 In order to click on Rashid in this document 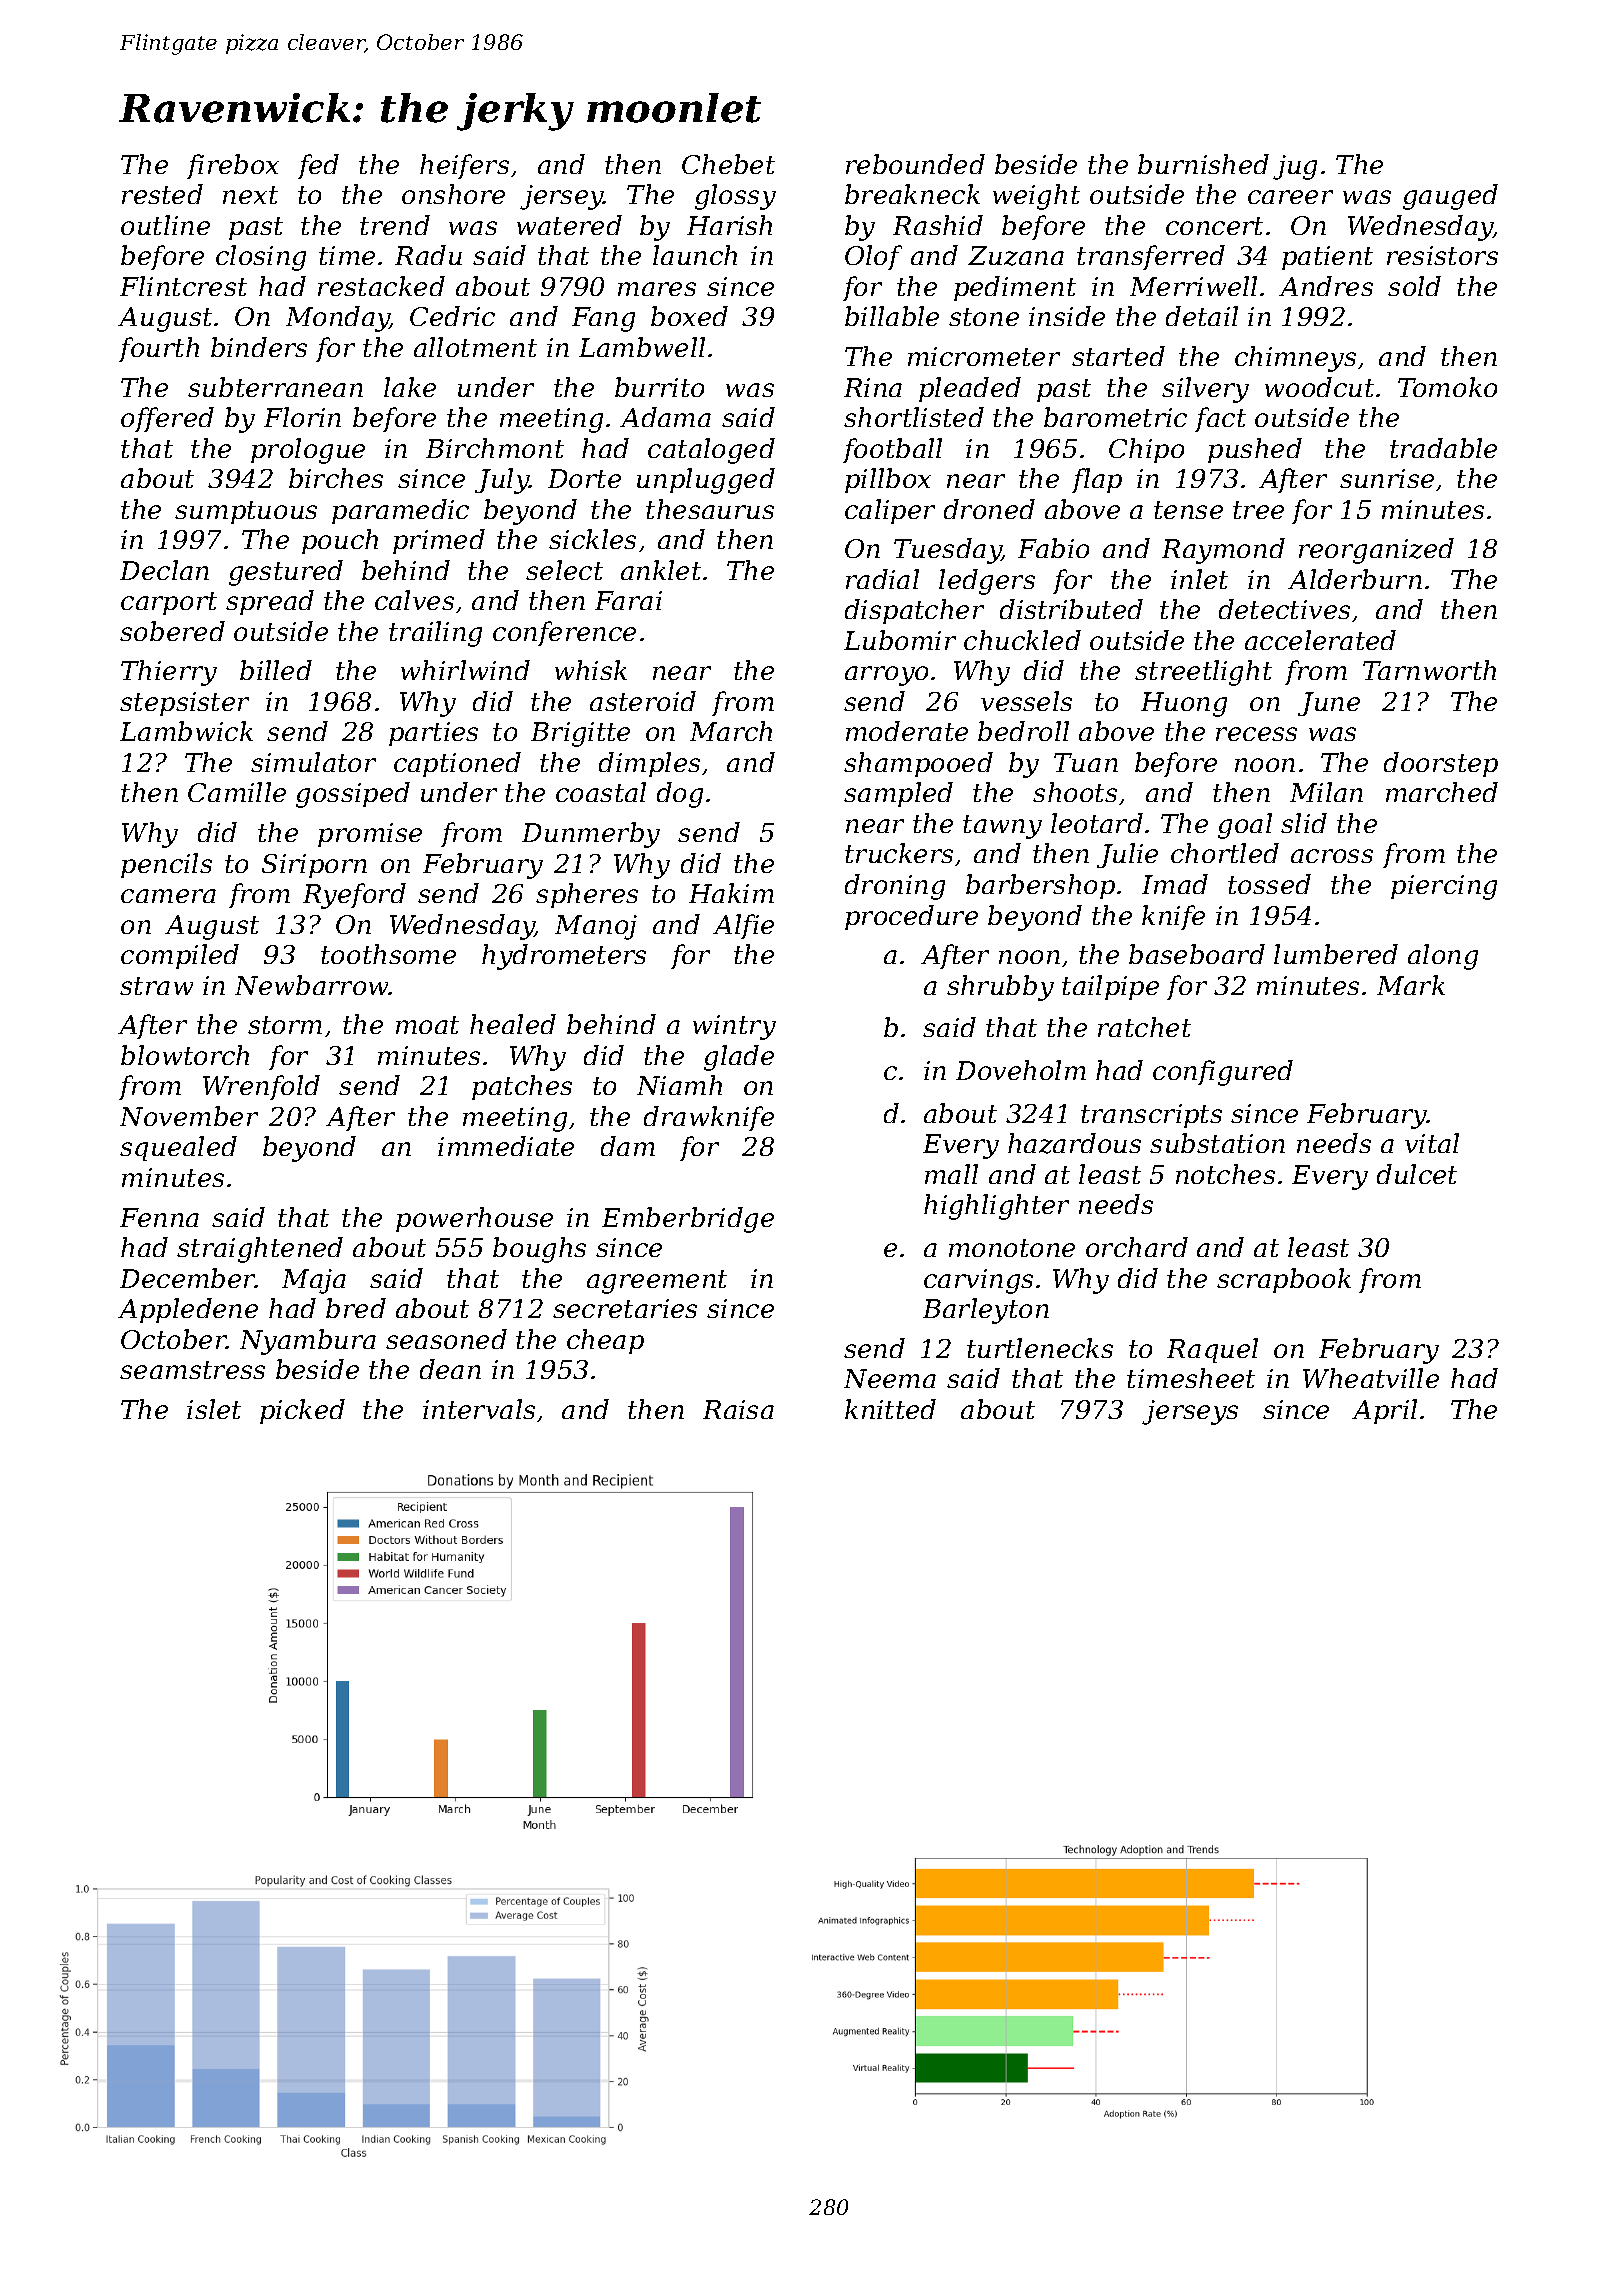, I will do `click(938, 225)`.
